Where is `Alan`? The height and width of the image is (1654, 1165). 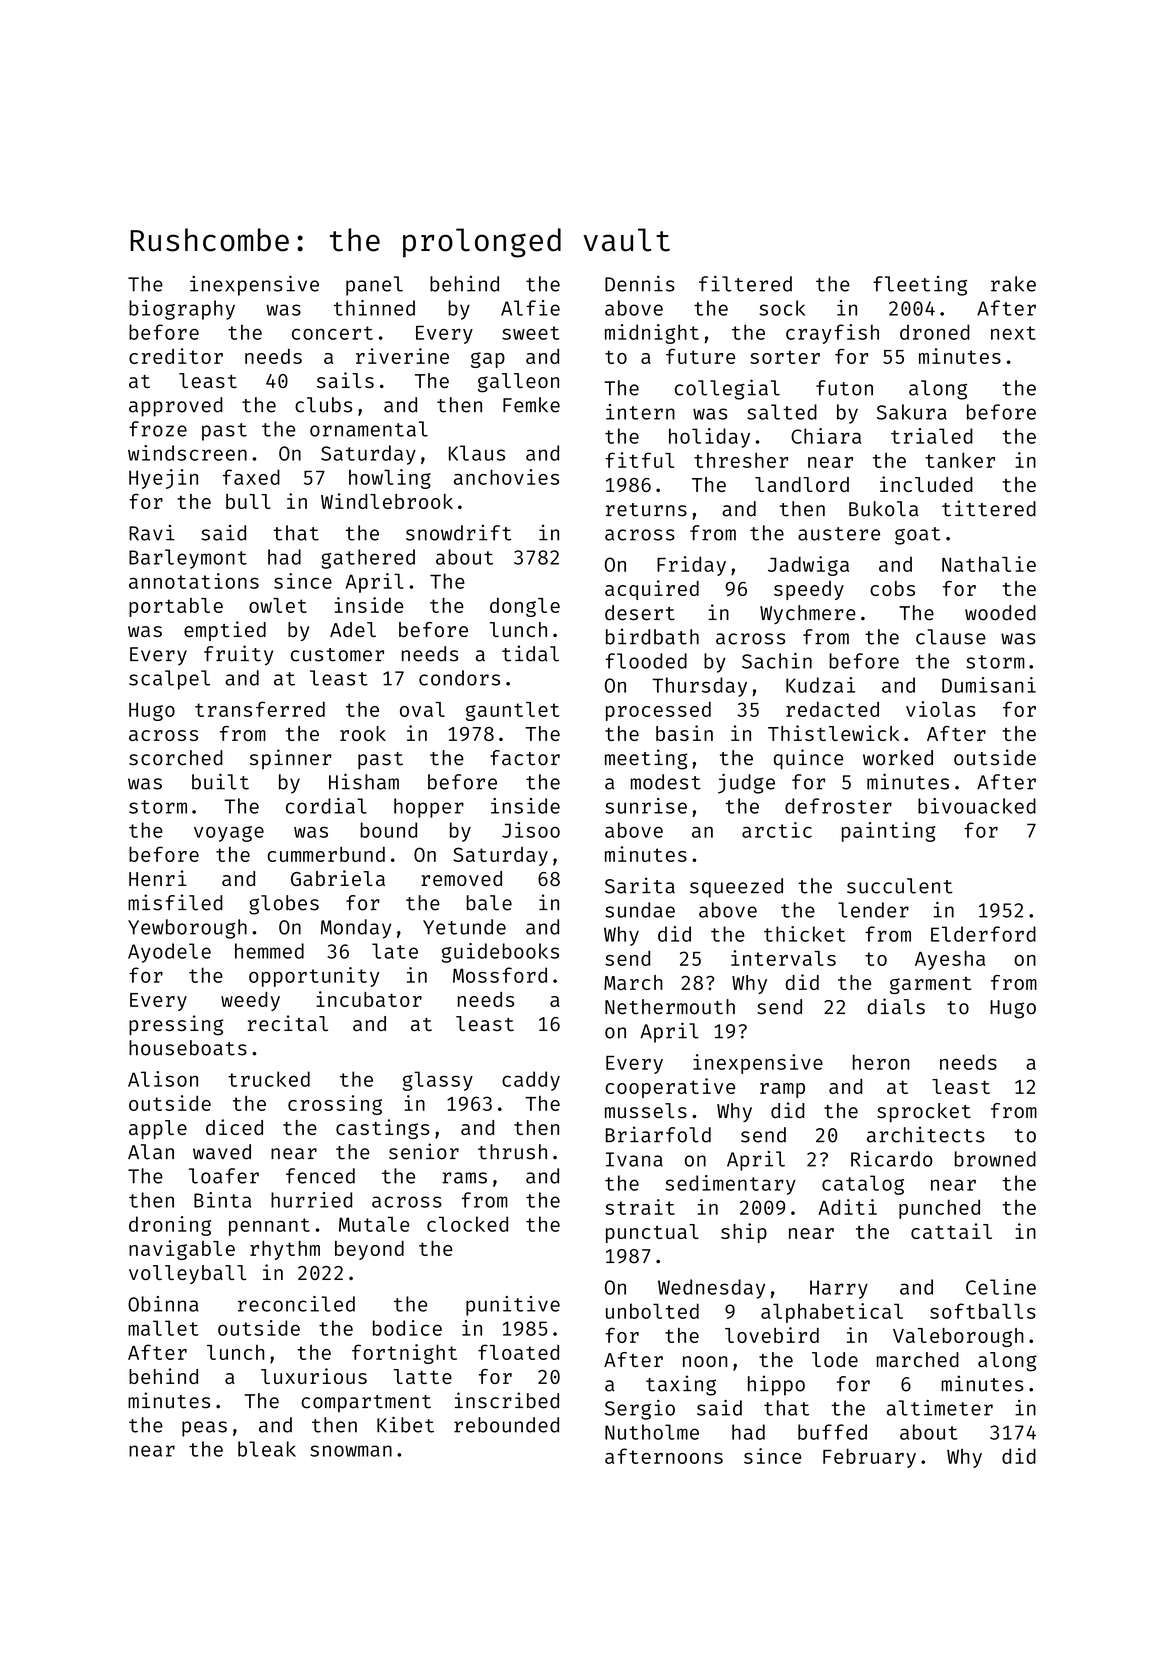 Alan is located at coordinates (151, 1152).
